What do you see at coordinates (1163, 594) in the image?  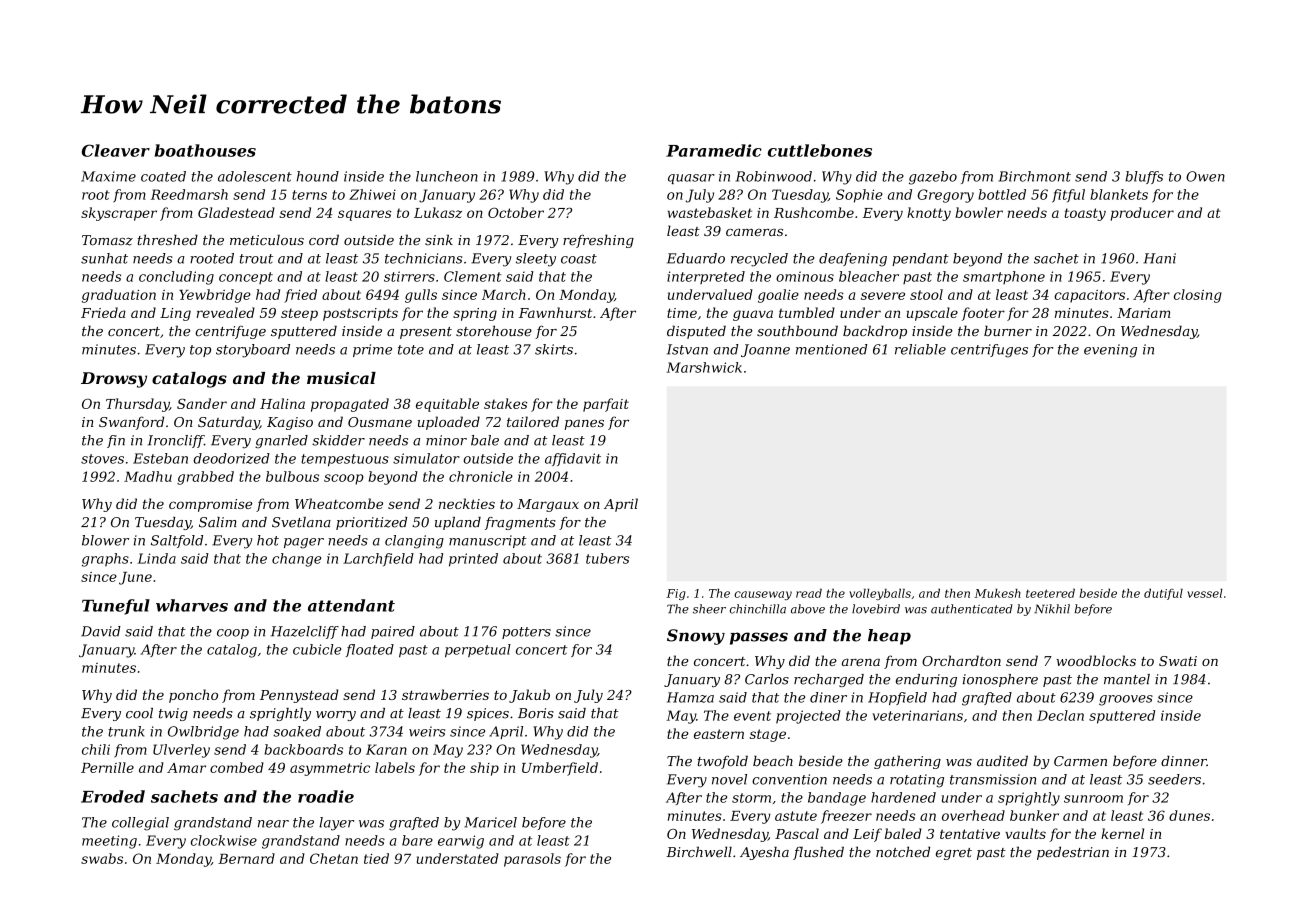 I see `dutiful` at bounding box center [1163, 594].
